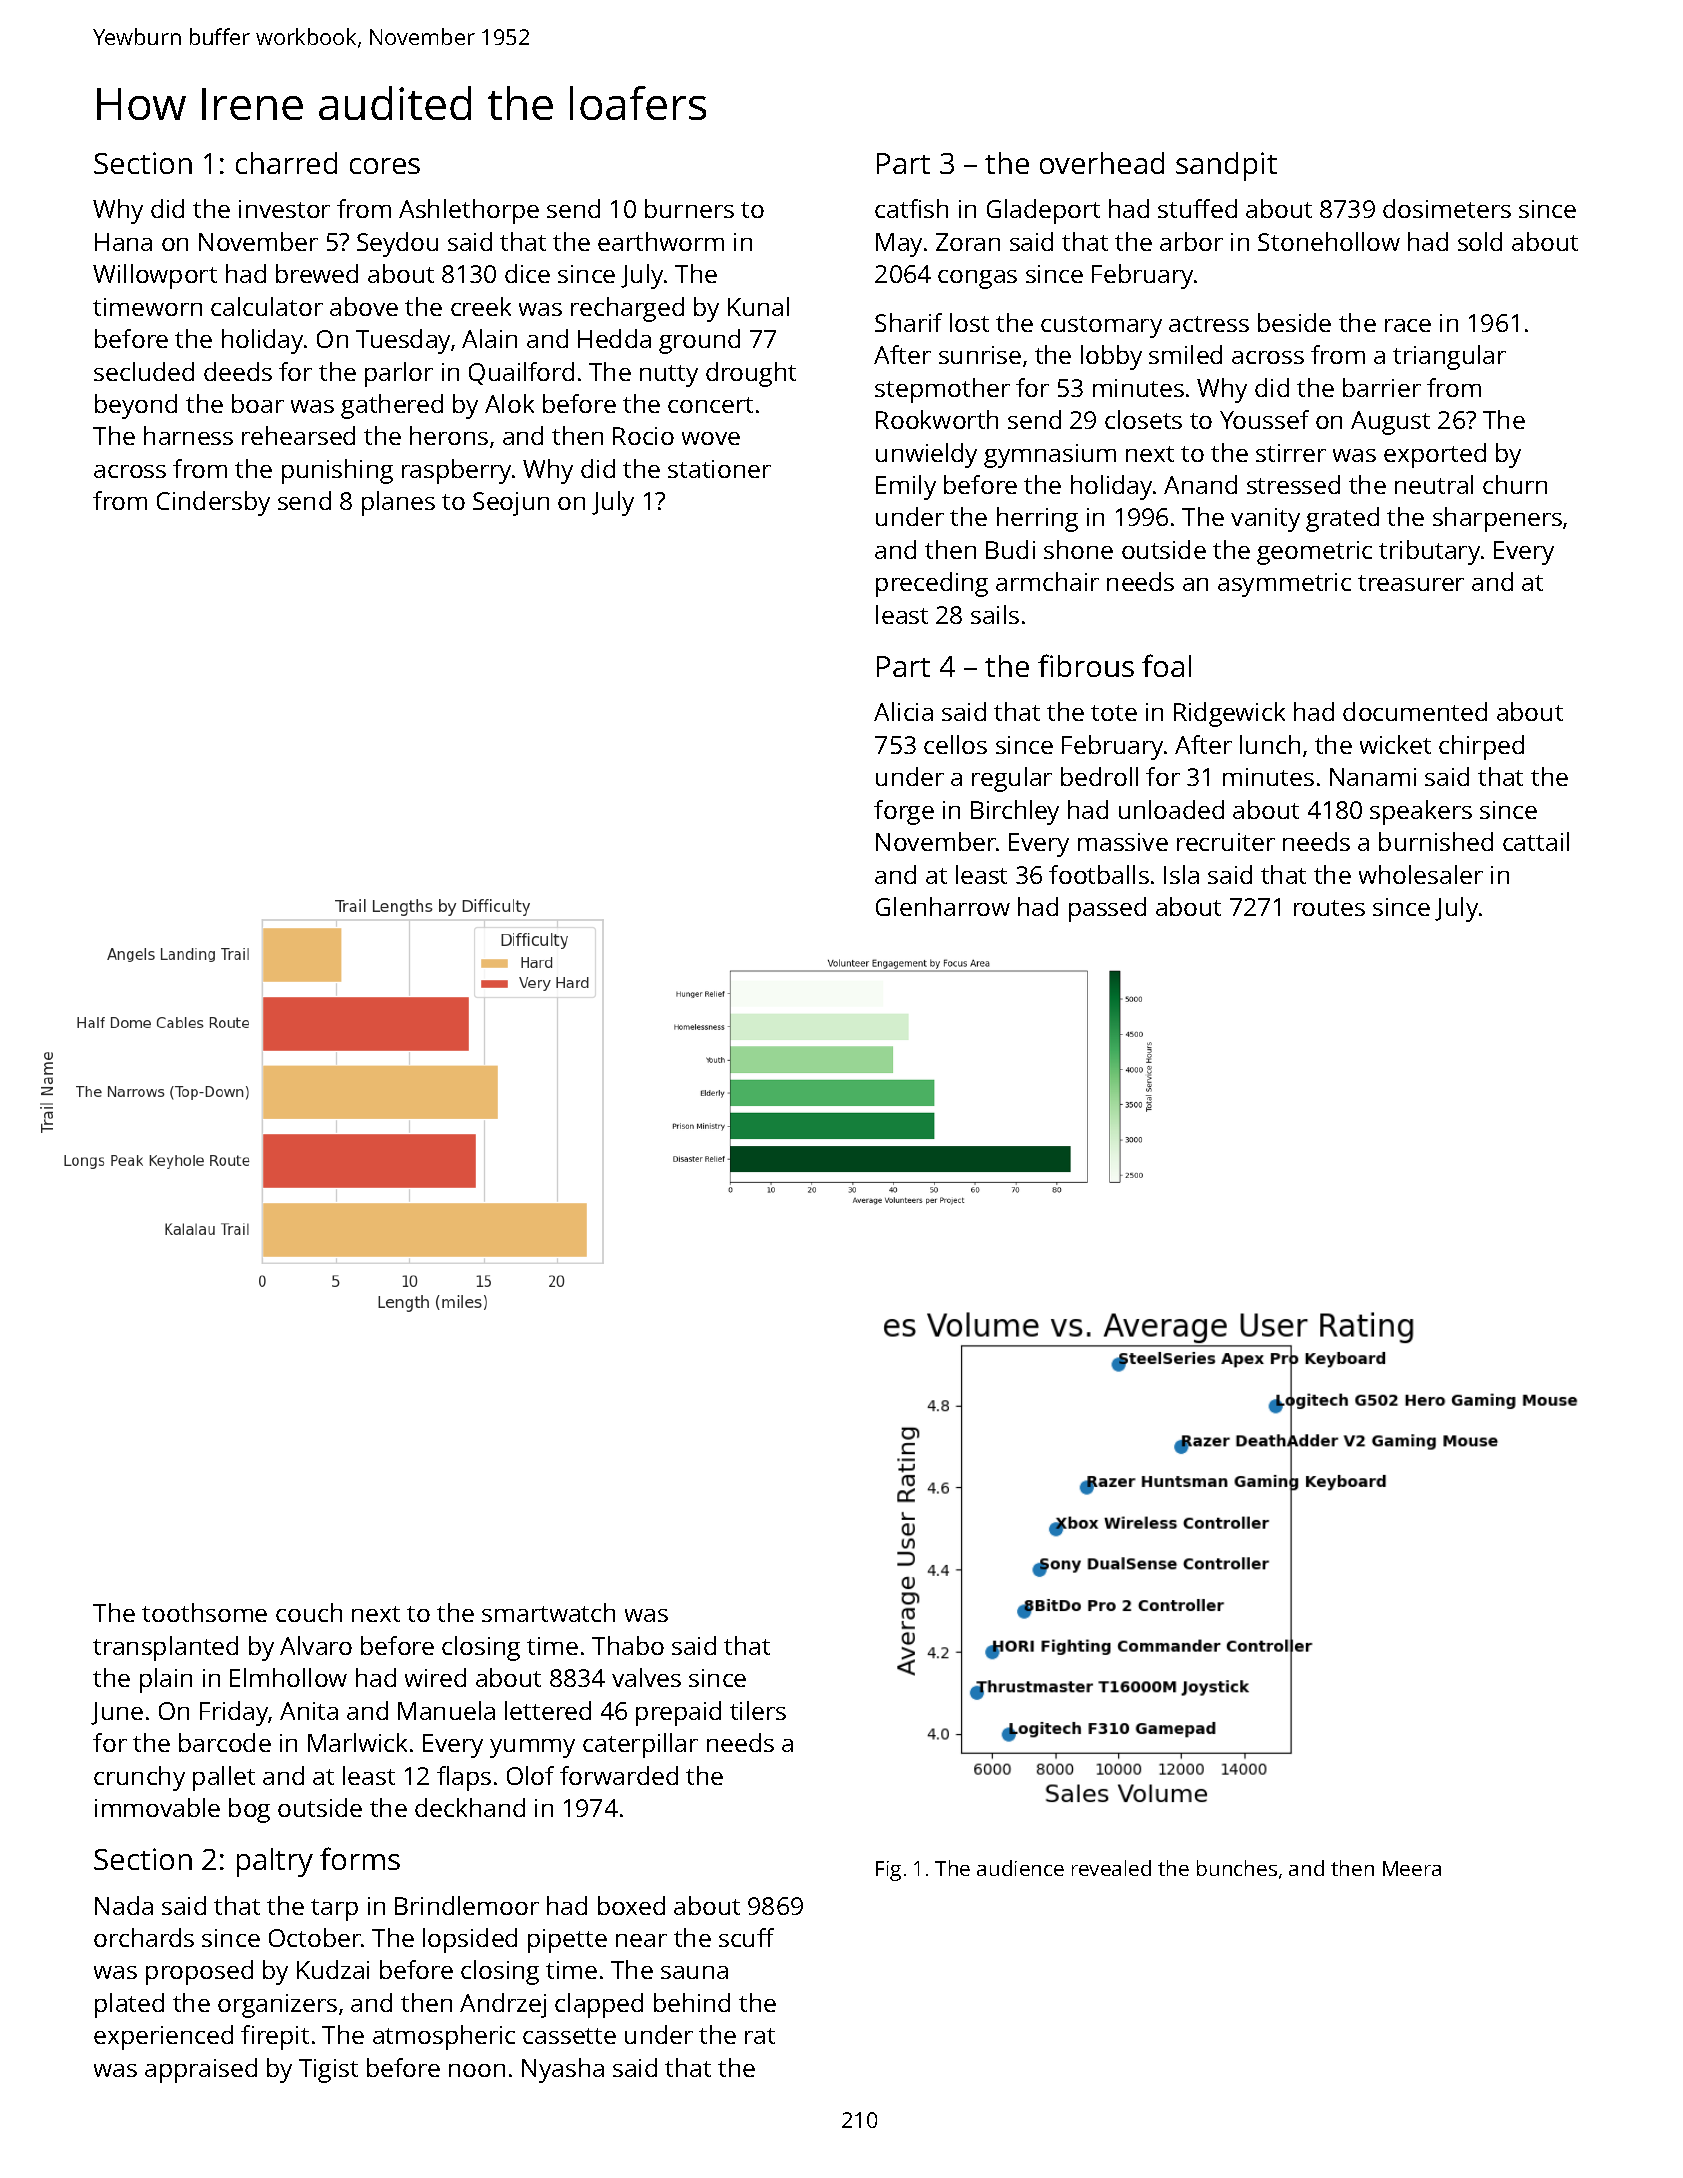 The height and width of the screenshot is (2178, 1683). I want to click on bunches, so click(1237, 1868).
